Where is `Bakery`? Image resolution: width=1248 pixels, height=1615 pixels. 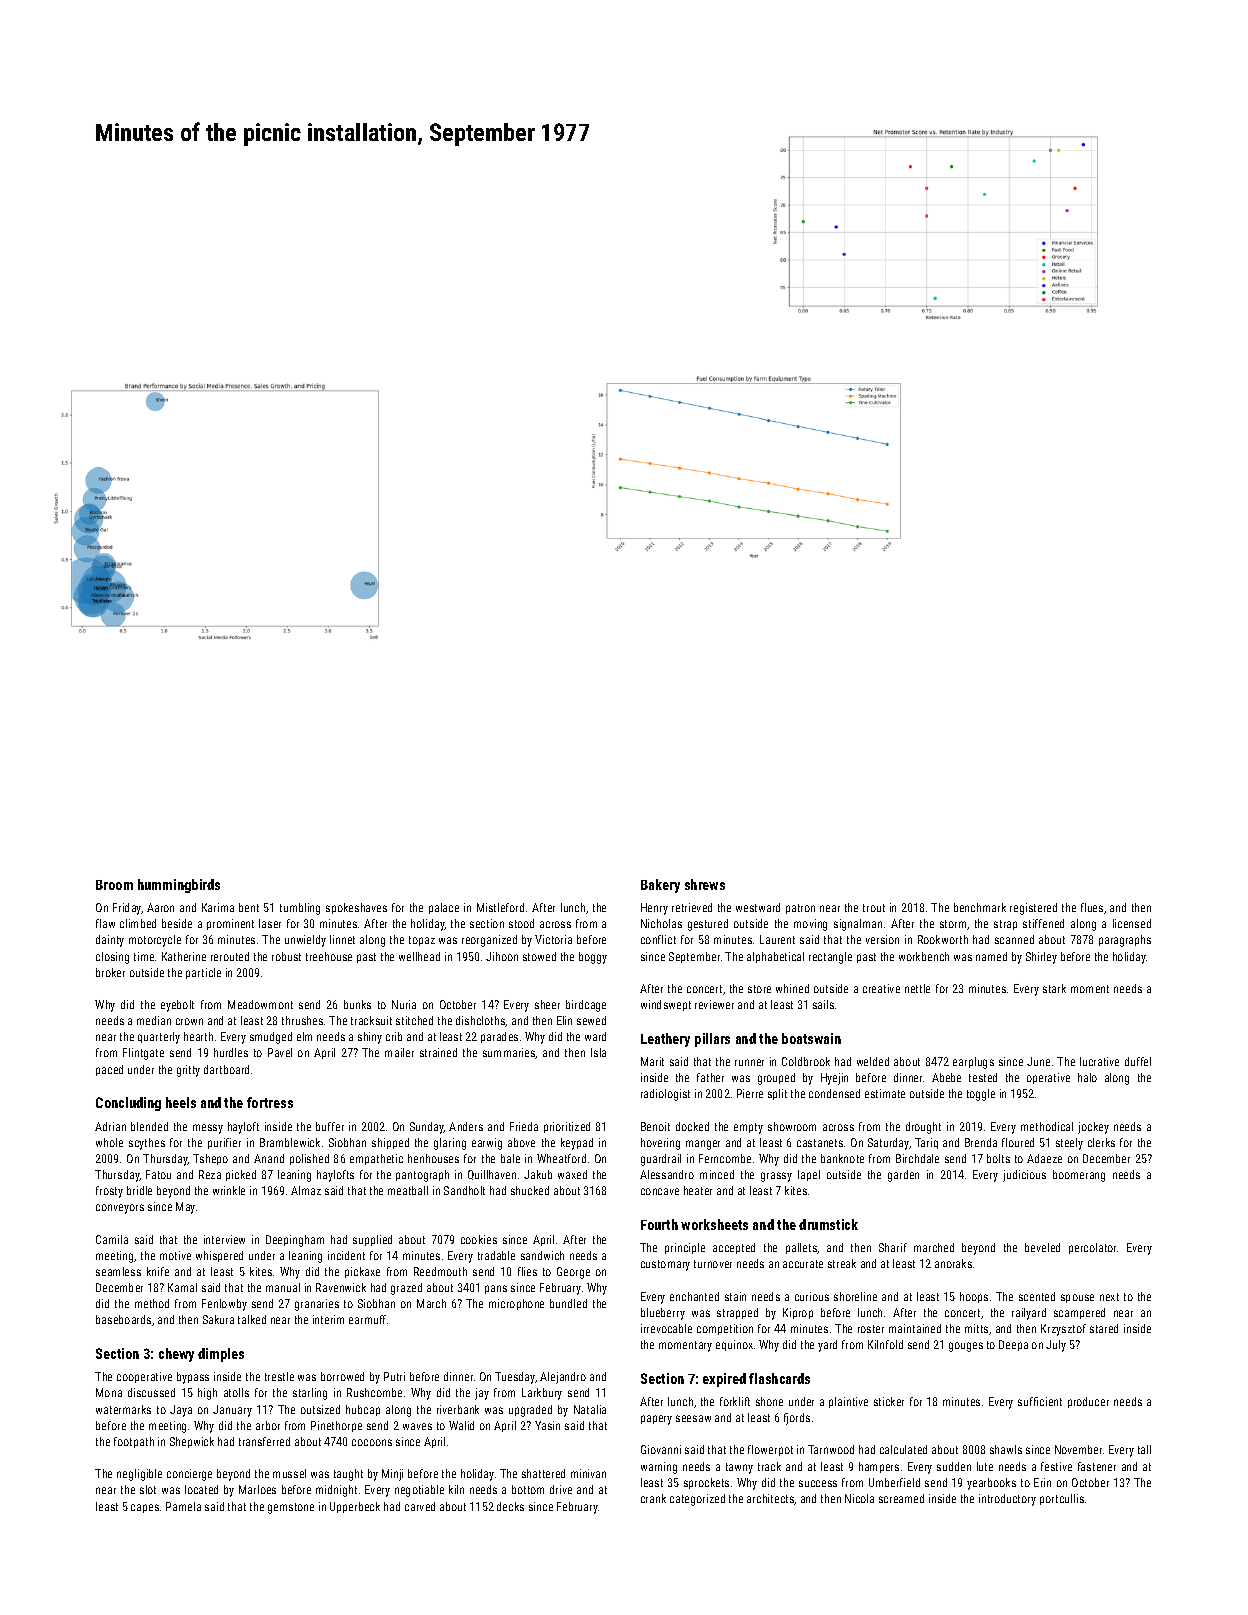
Bakery is located at coordinates (660, 886).
